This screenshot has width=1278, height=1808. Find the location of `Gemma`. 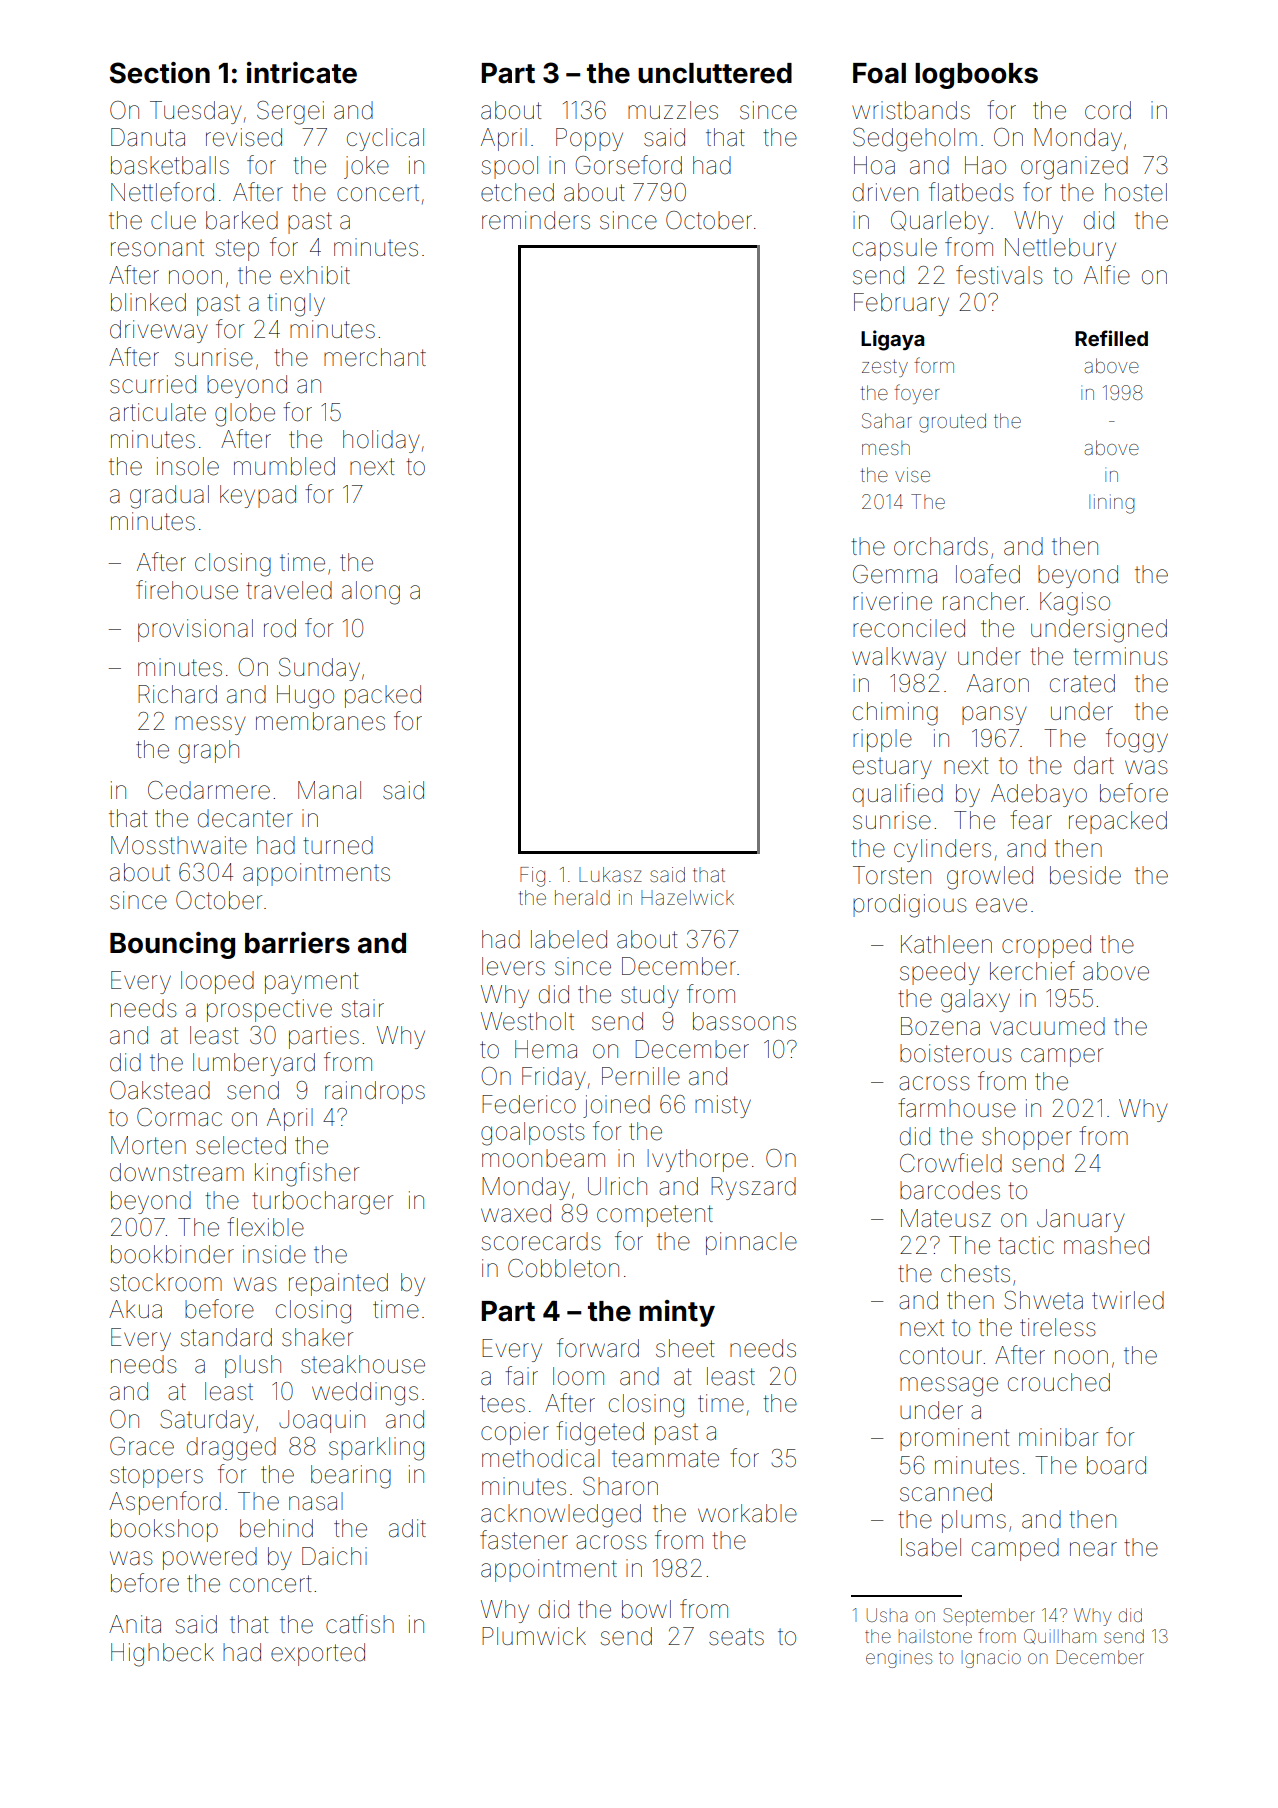

Gemma is located at coordinates (895, 574).
